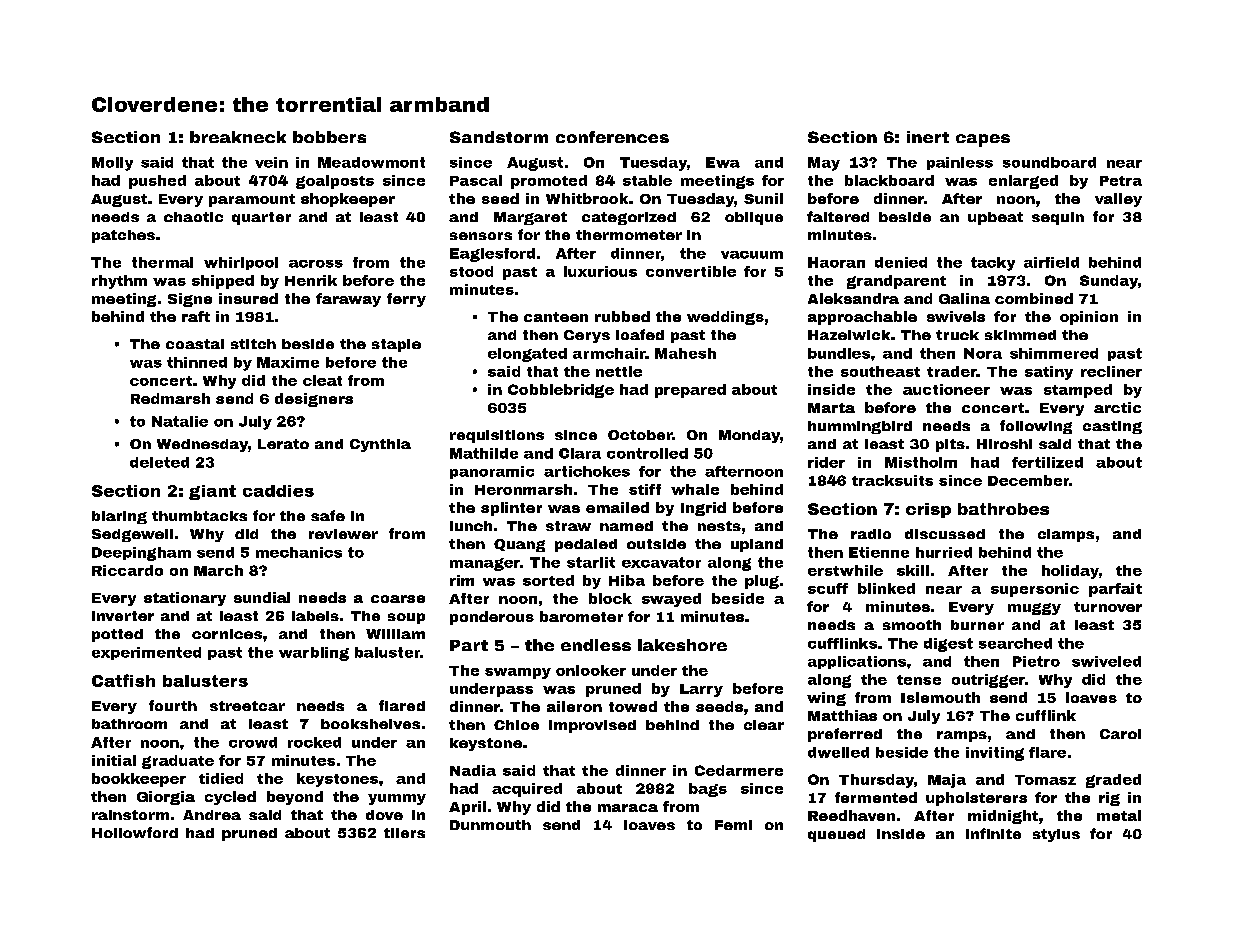 This image has width=1233, height=952. What do you see at coordinates (114, 760) in the image?
I see `initial` at bounding box center [114, 760].
